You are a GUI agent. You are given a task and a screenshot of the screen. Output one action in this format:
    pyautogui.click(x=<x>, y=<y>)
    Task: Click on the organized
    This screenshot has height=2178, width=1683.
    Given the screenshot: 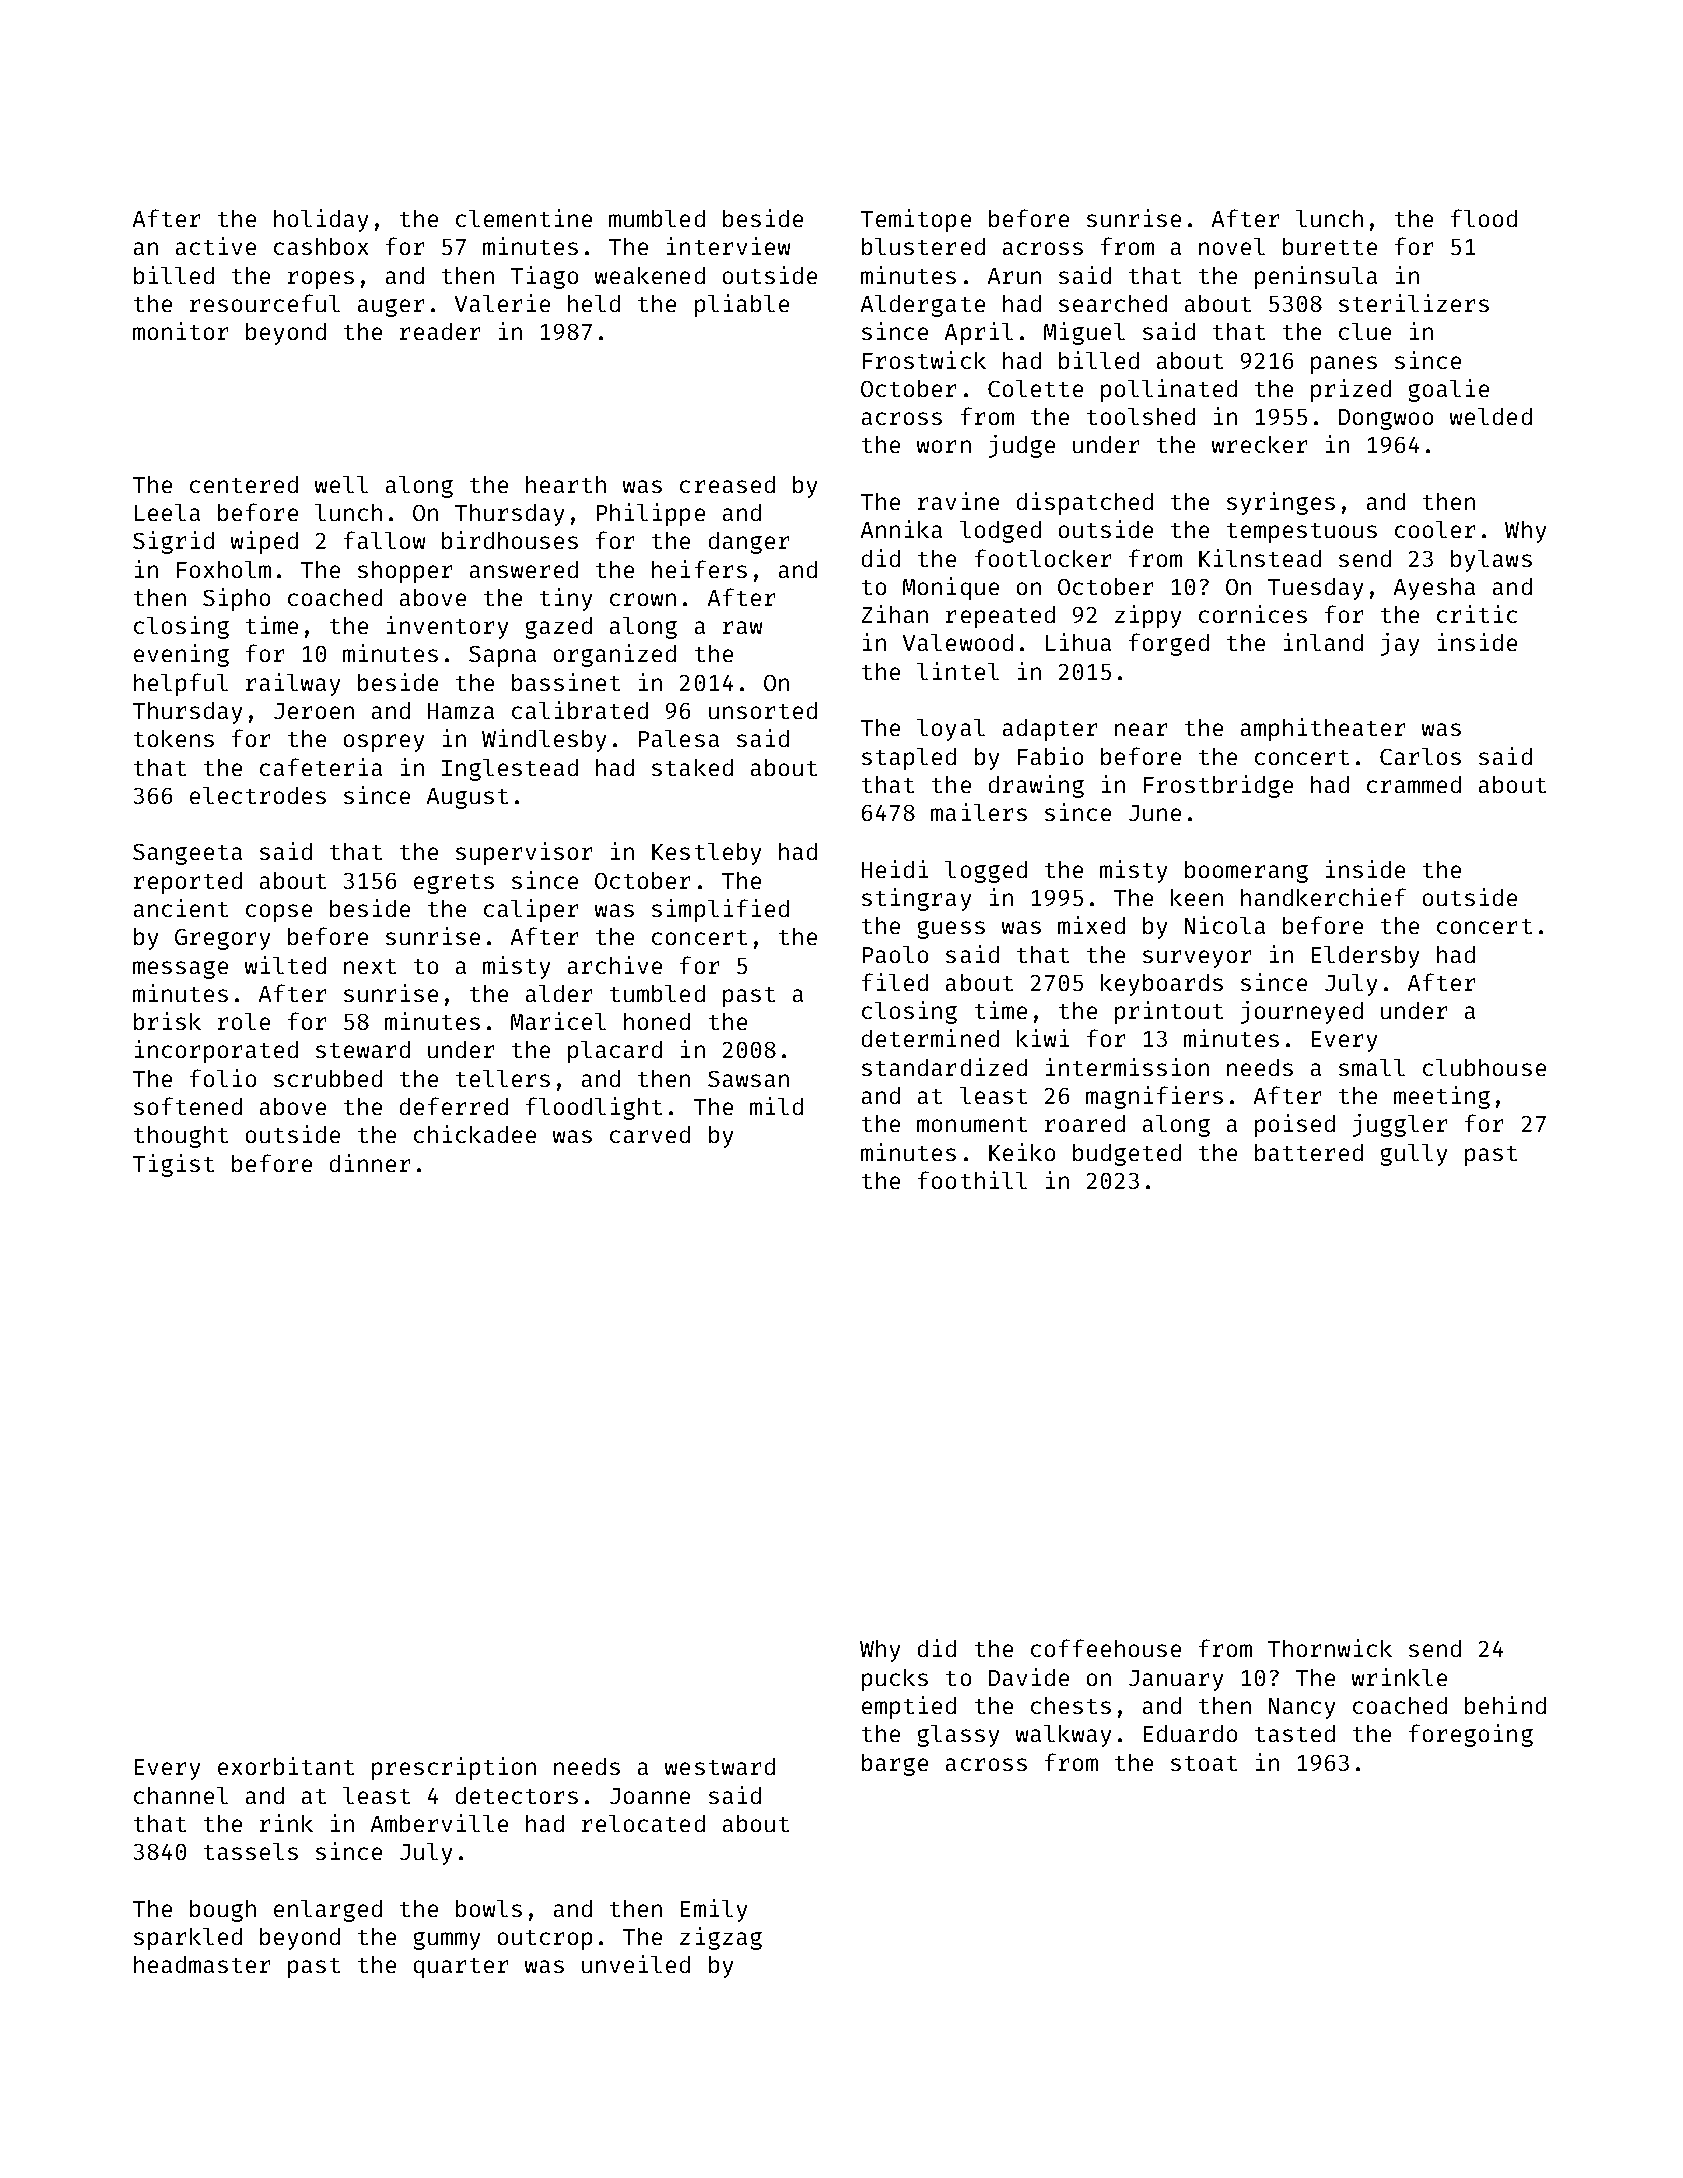 What is the action you would take?
    pyautogui.click(x=615, y=655)
